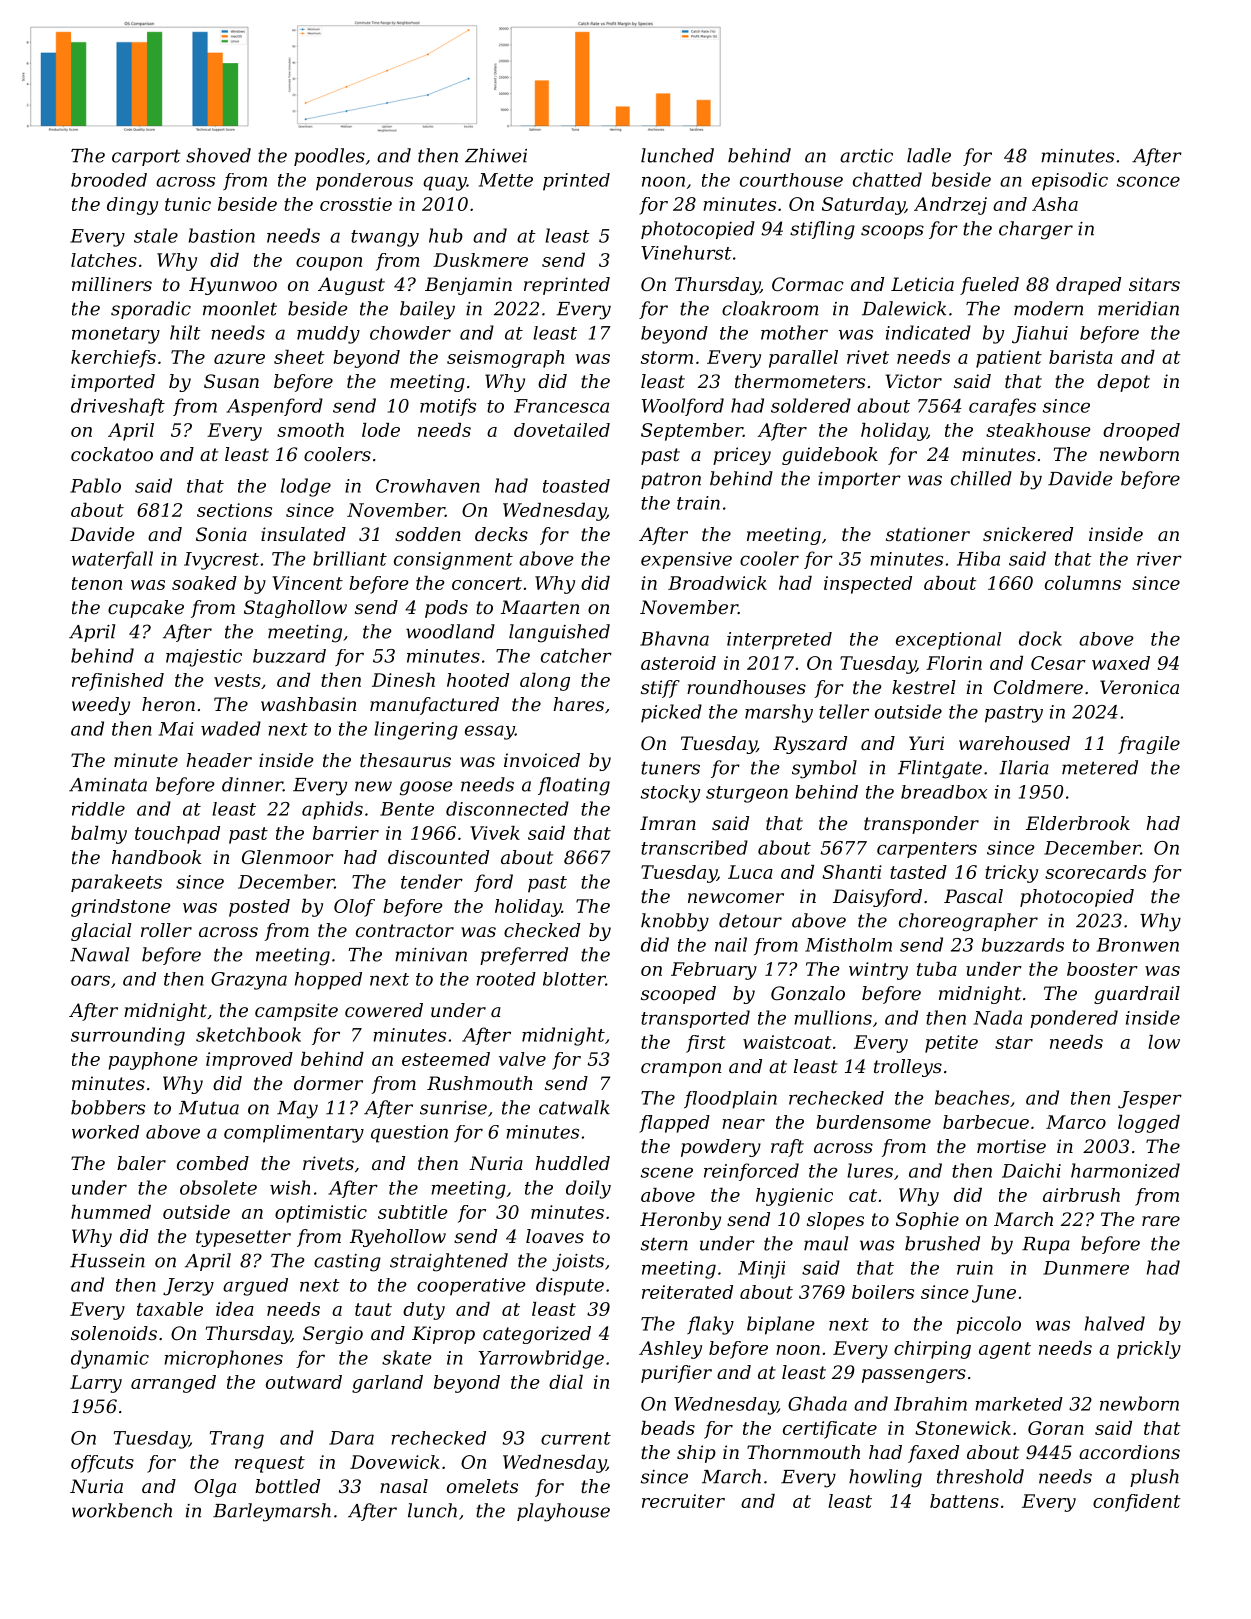 Image resolution: width=1251 pixels, height=1619 pixels. Describe the element at coordinates (287, 857) in the document. I see `Glenmoor` at that location.
